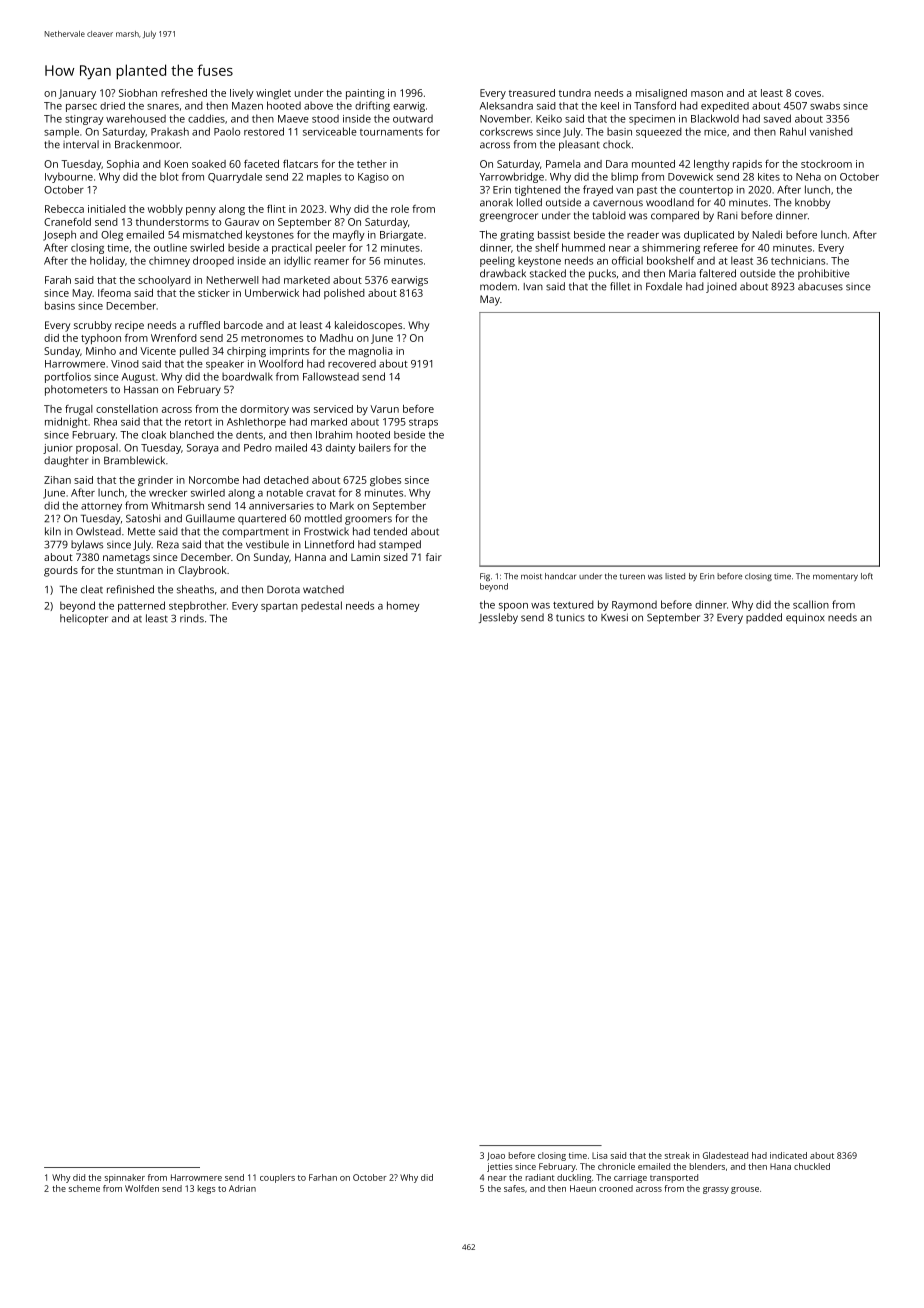 This screenshot has width=924, height=1308. Describe the element at coordinates (61, 132) in the screenshot. I see `sample` at that location.
